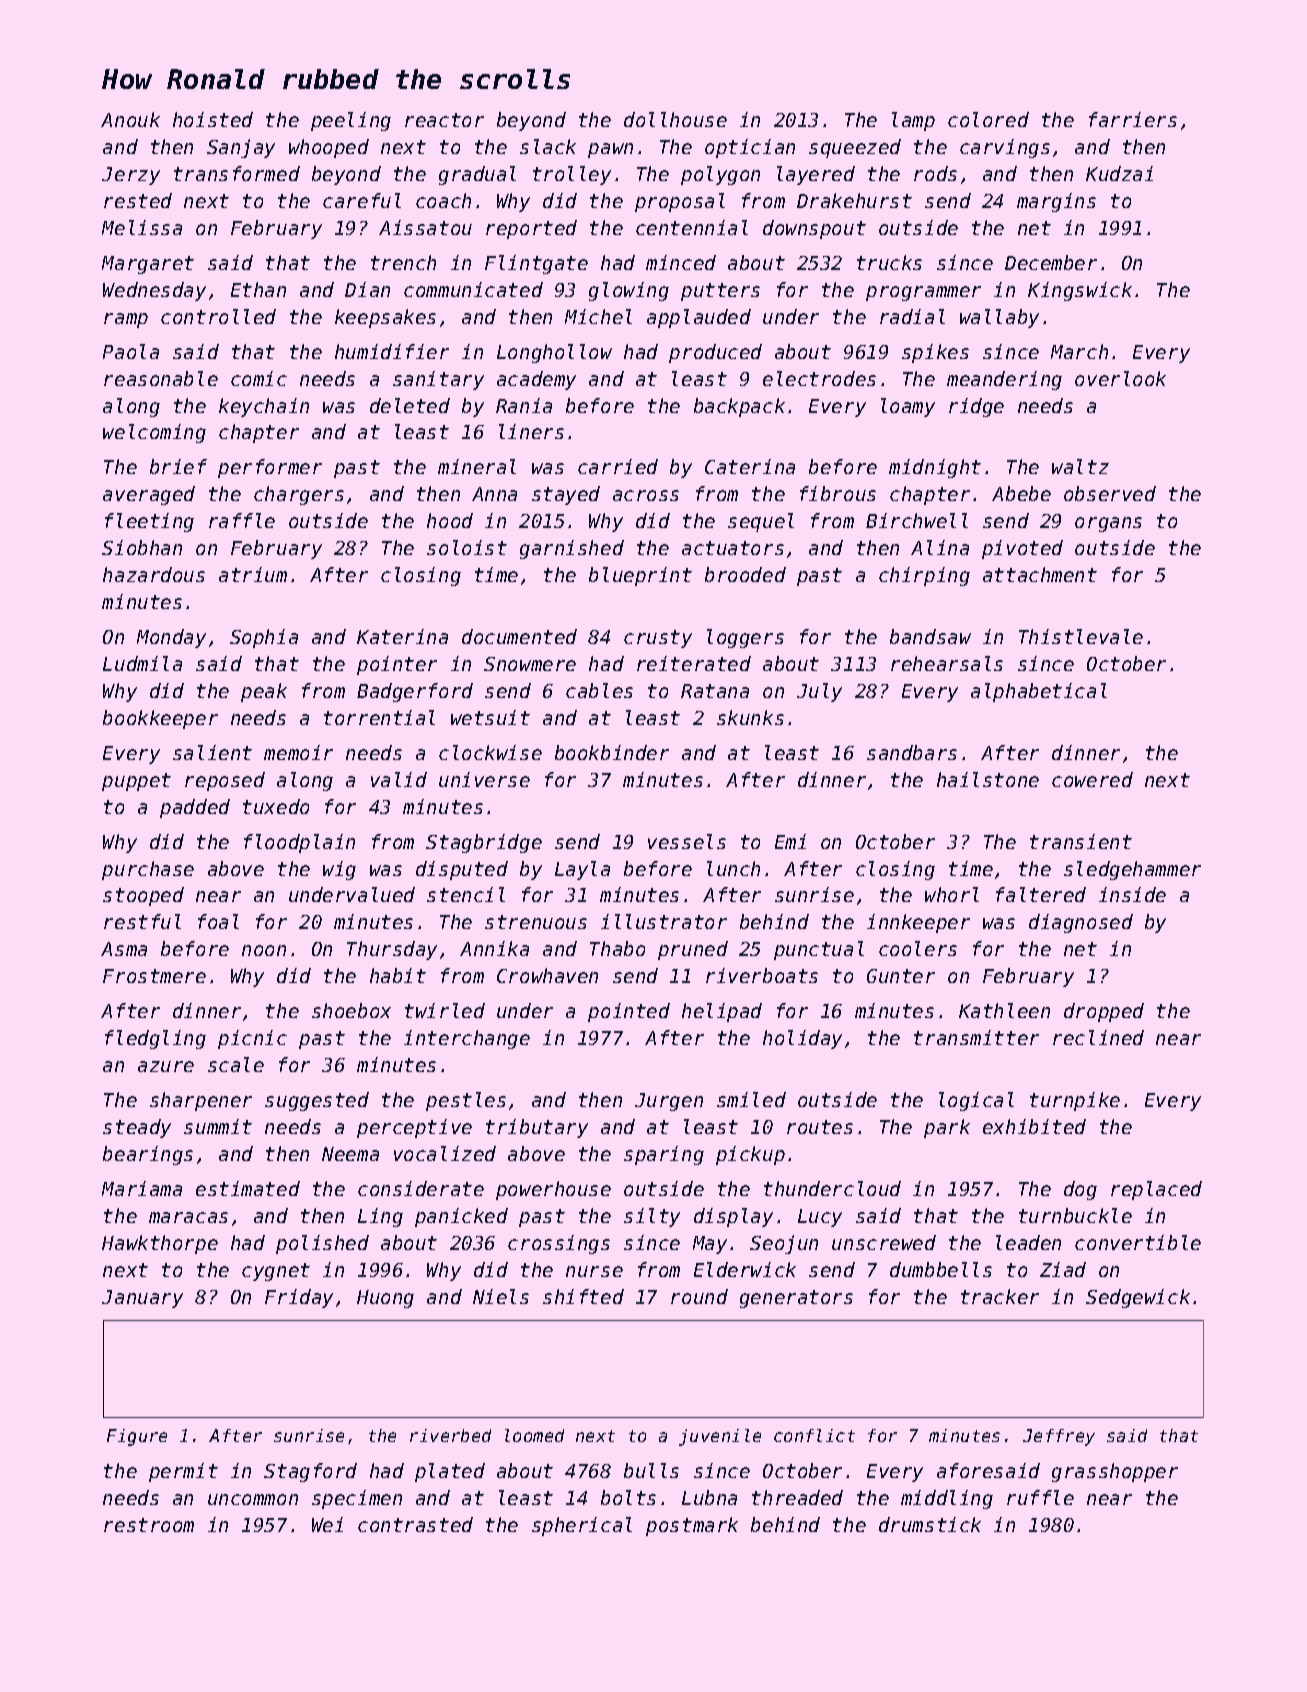 This screenshot has height=1692, width=1307. Describe the element at coordinates (681, 262) in the screenshot. I see `minced` at that location.
